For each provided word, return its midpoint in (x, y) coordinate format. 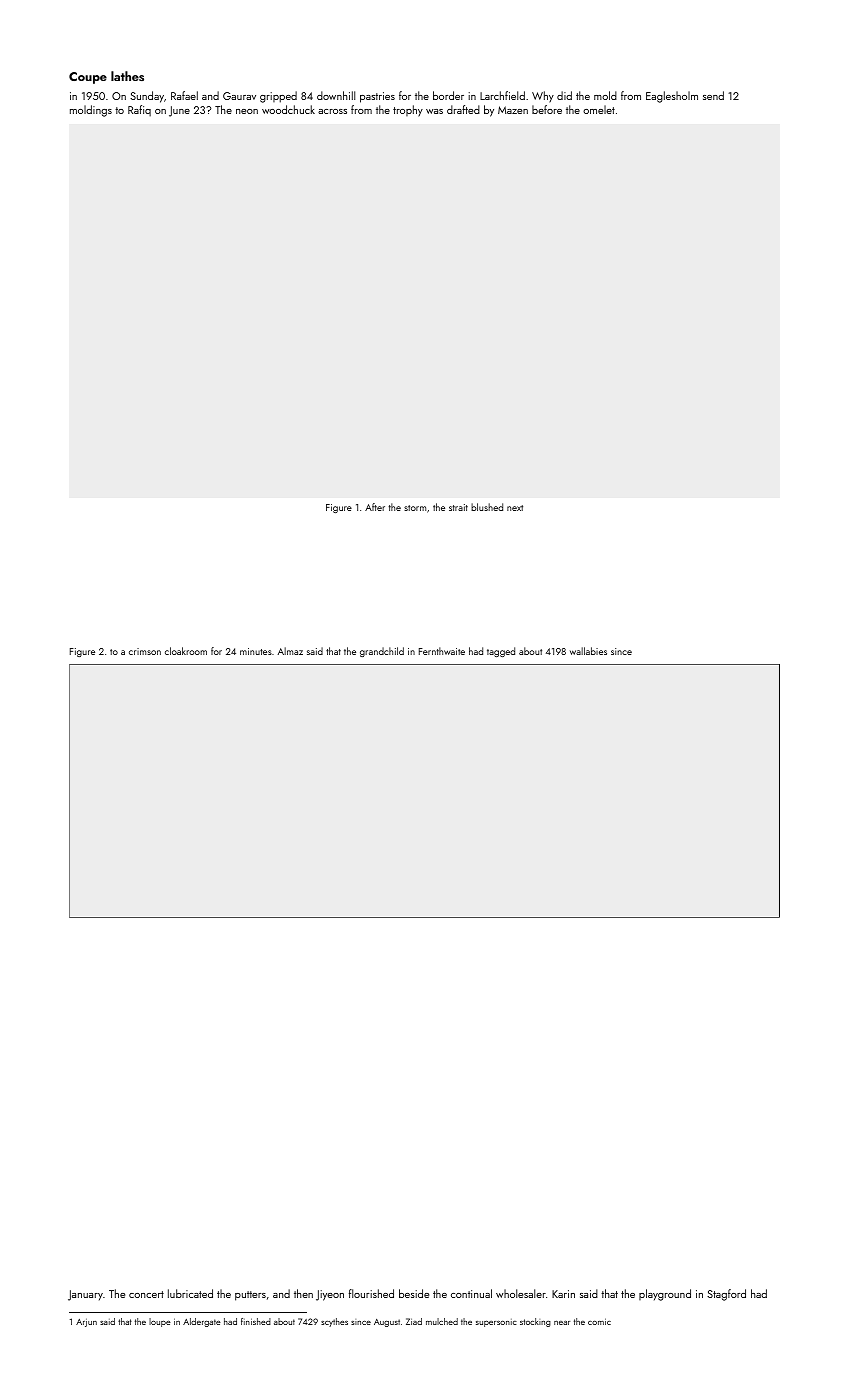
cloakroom (186, 651)
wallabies (588, 651)
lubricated (190, 1293)
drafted (463, 109)
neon (247, 111)
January (85, 1295)
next (515, 508)
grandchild (382, 652)
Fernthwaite (442, 651)
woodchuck (288, 109)
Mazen (513, 110)
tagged (501, 652)
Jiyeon (330, 1295)
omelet (599, 109)
